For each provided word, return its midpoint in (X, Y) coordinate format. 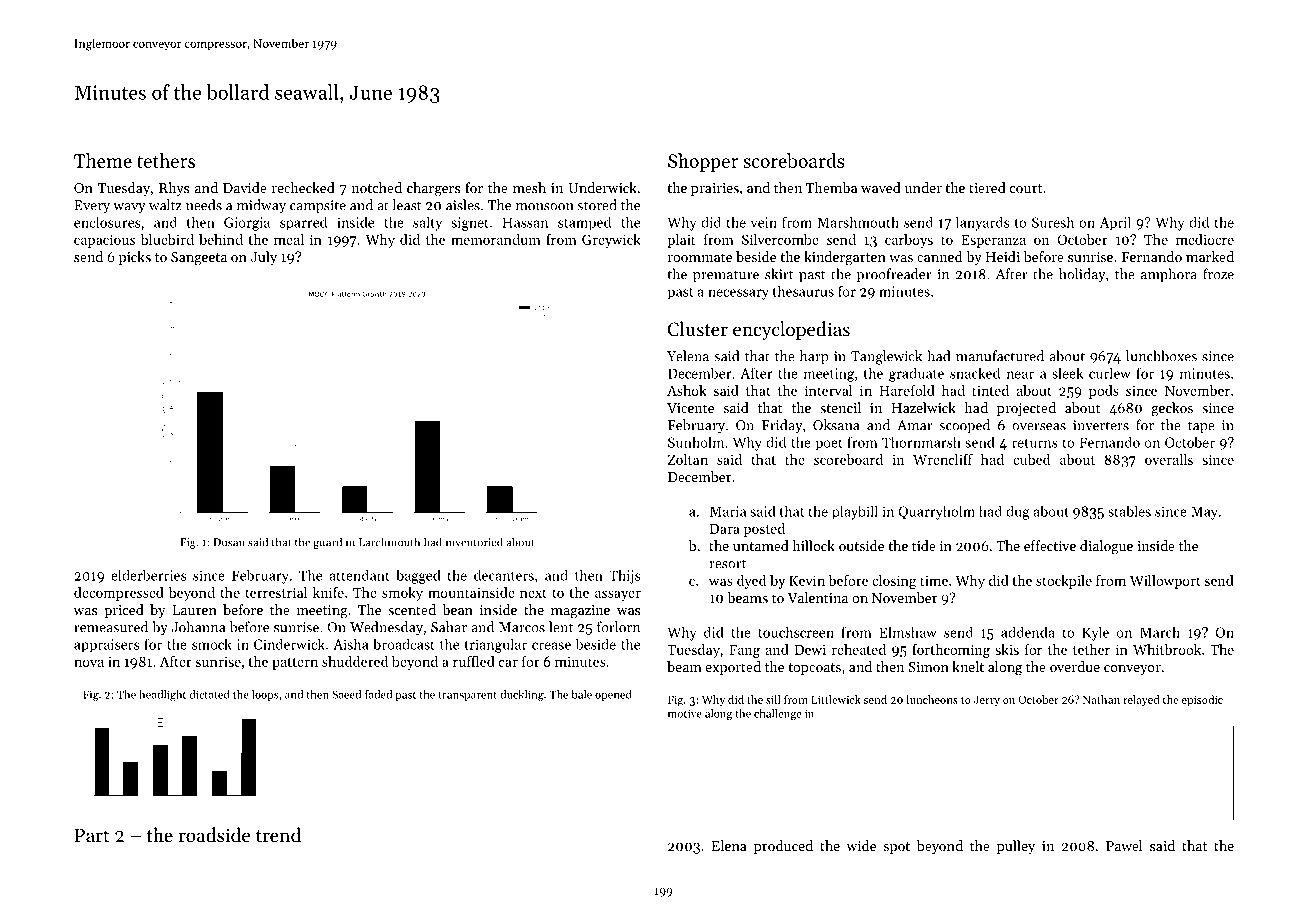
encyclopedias (791, 330)
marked (1210, 256)
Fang (744, 651)
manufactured (1000, 356)
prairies (715, 189)
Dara (725, 529)
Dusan (229, 542)
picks (135, 258)
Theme (103, 160)
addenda (1028, 632)
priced (124, 611)
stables (1129, 511)
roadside (214, 834)
